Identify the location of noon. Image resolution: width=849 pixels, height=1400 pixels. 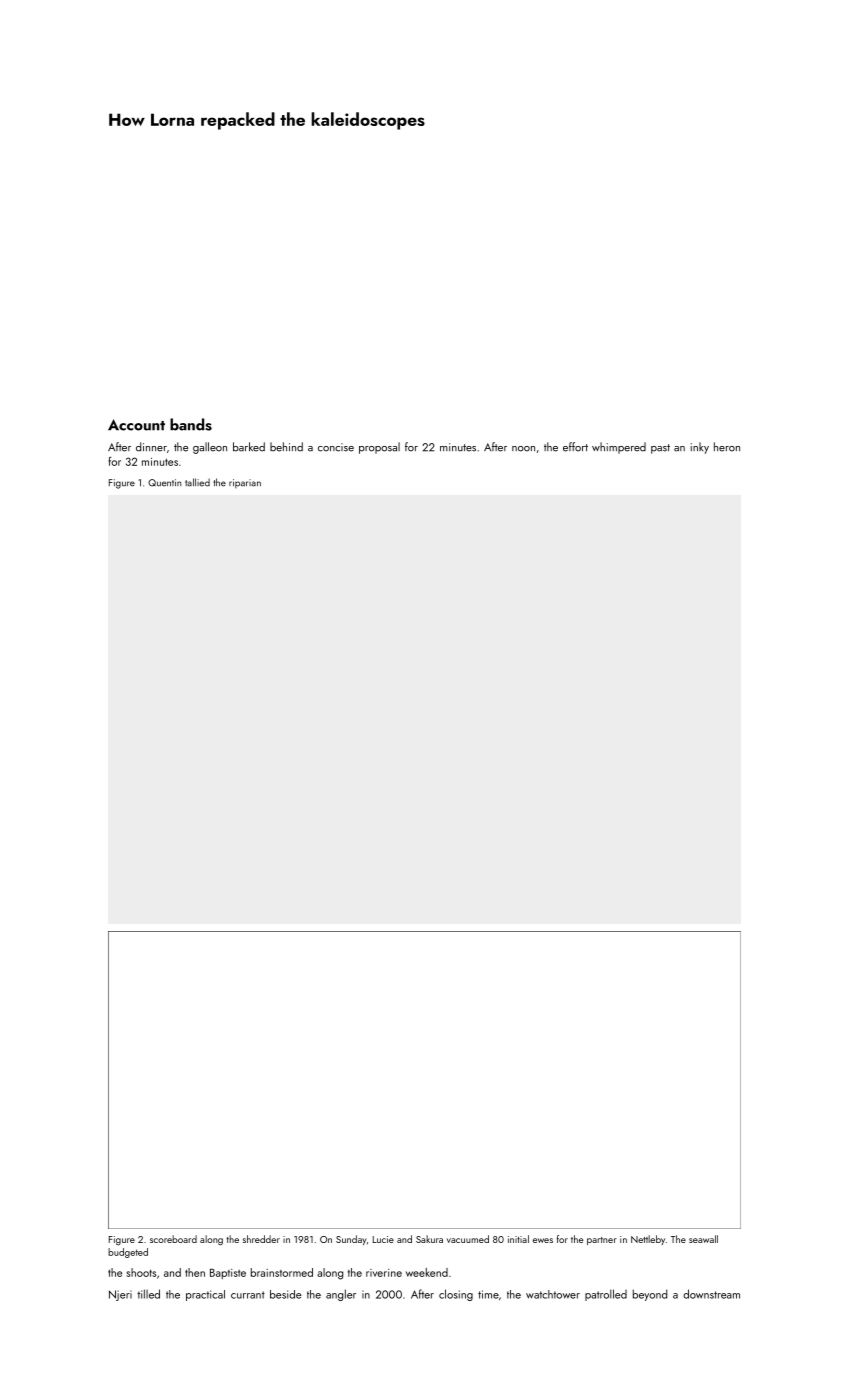
(523, 449).
